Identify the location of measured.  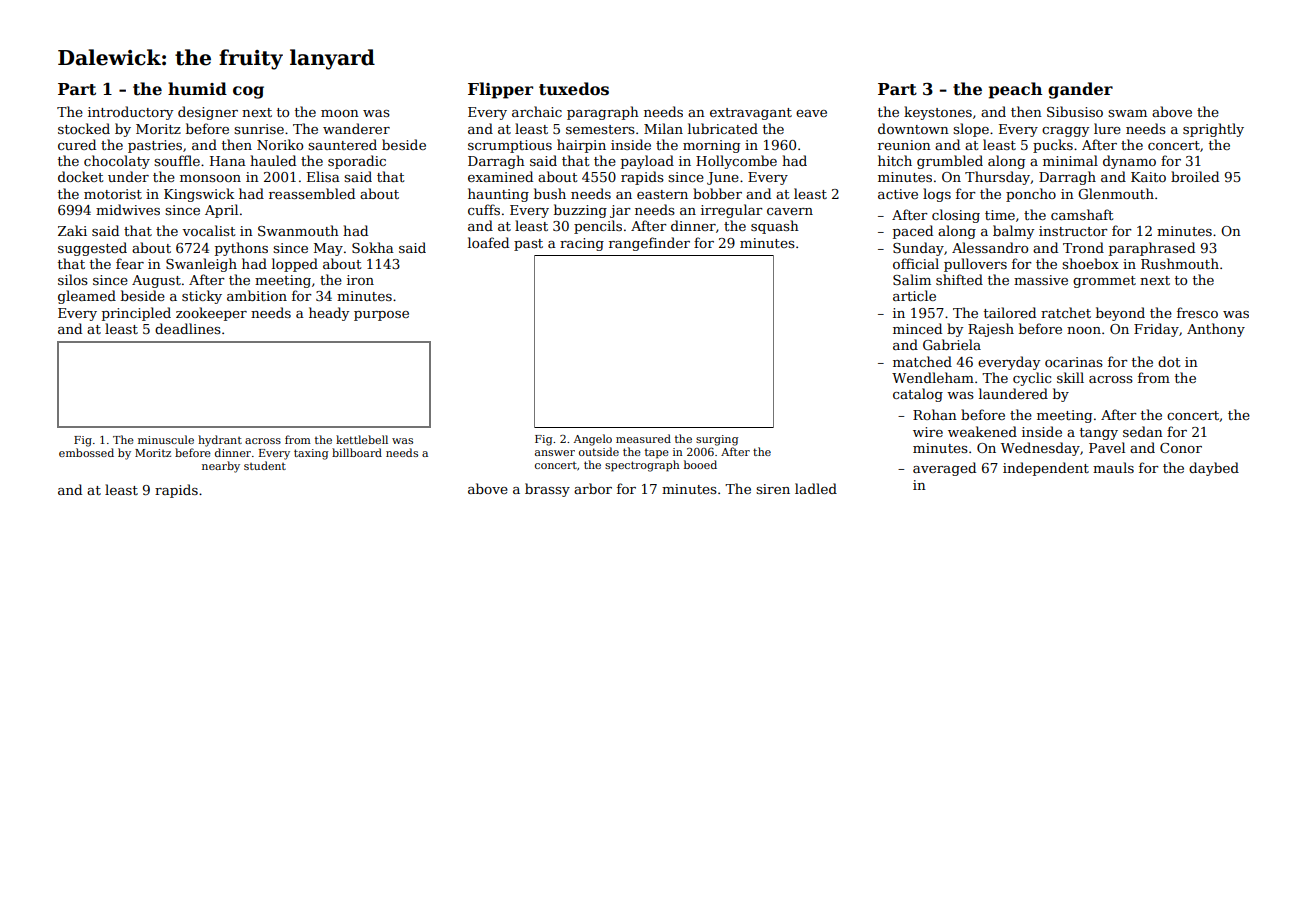
(643, 438).
